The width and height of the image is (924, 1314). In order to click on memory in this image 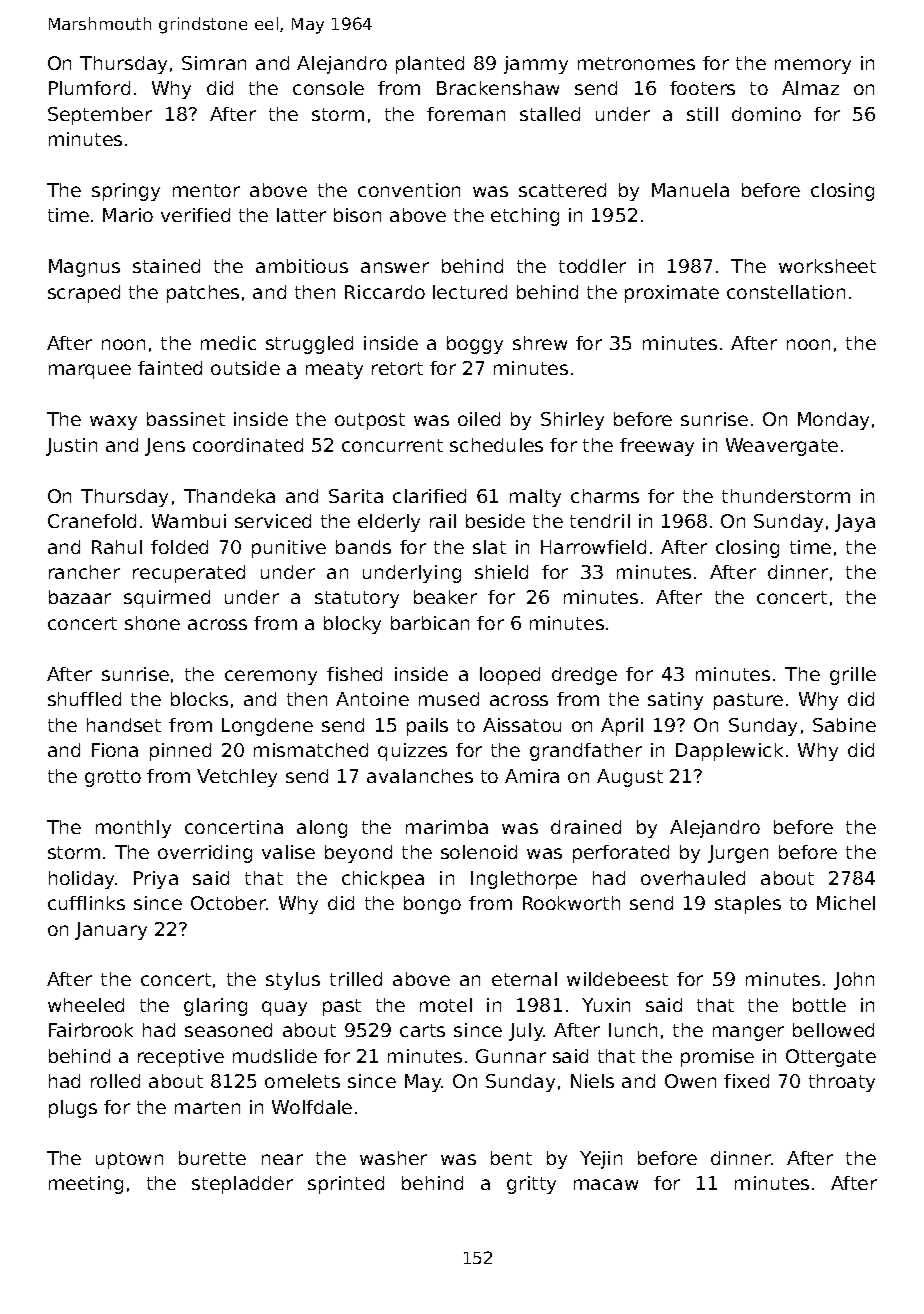, I will do `click(813, 66)`.
